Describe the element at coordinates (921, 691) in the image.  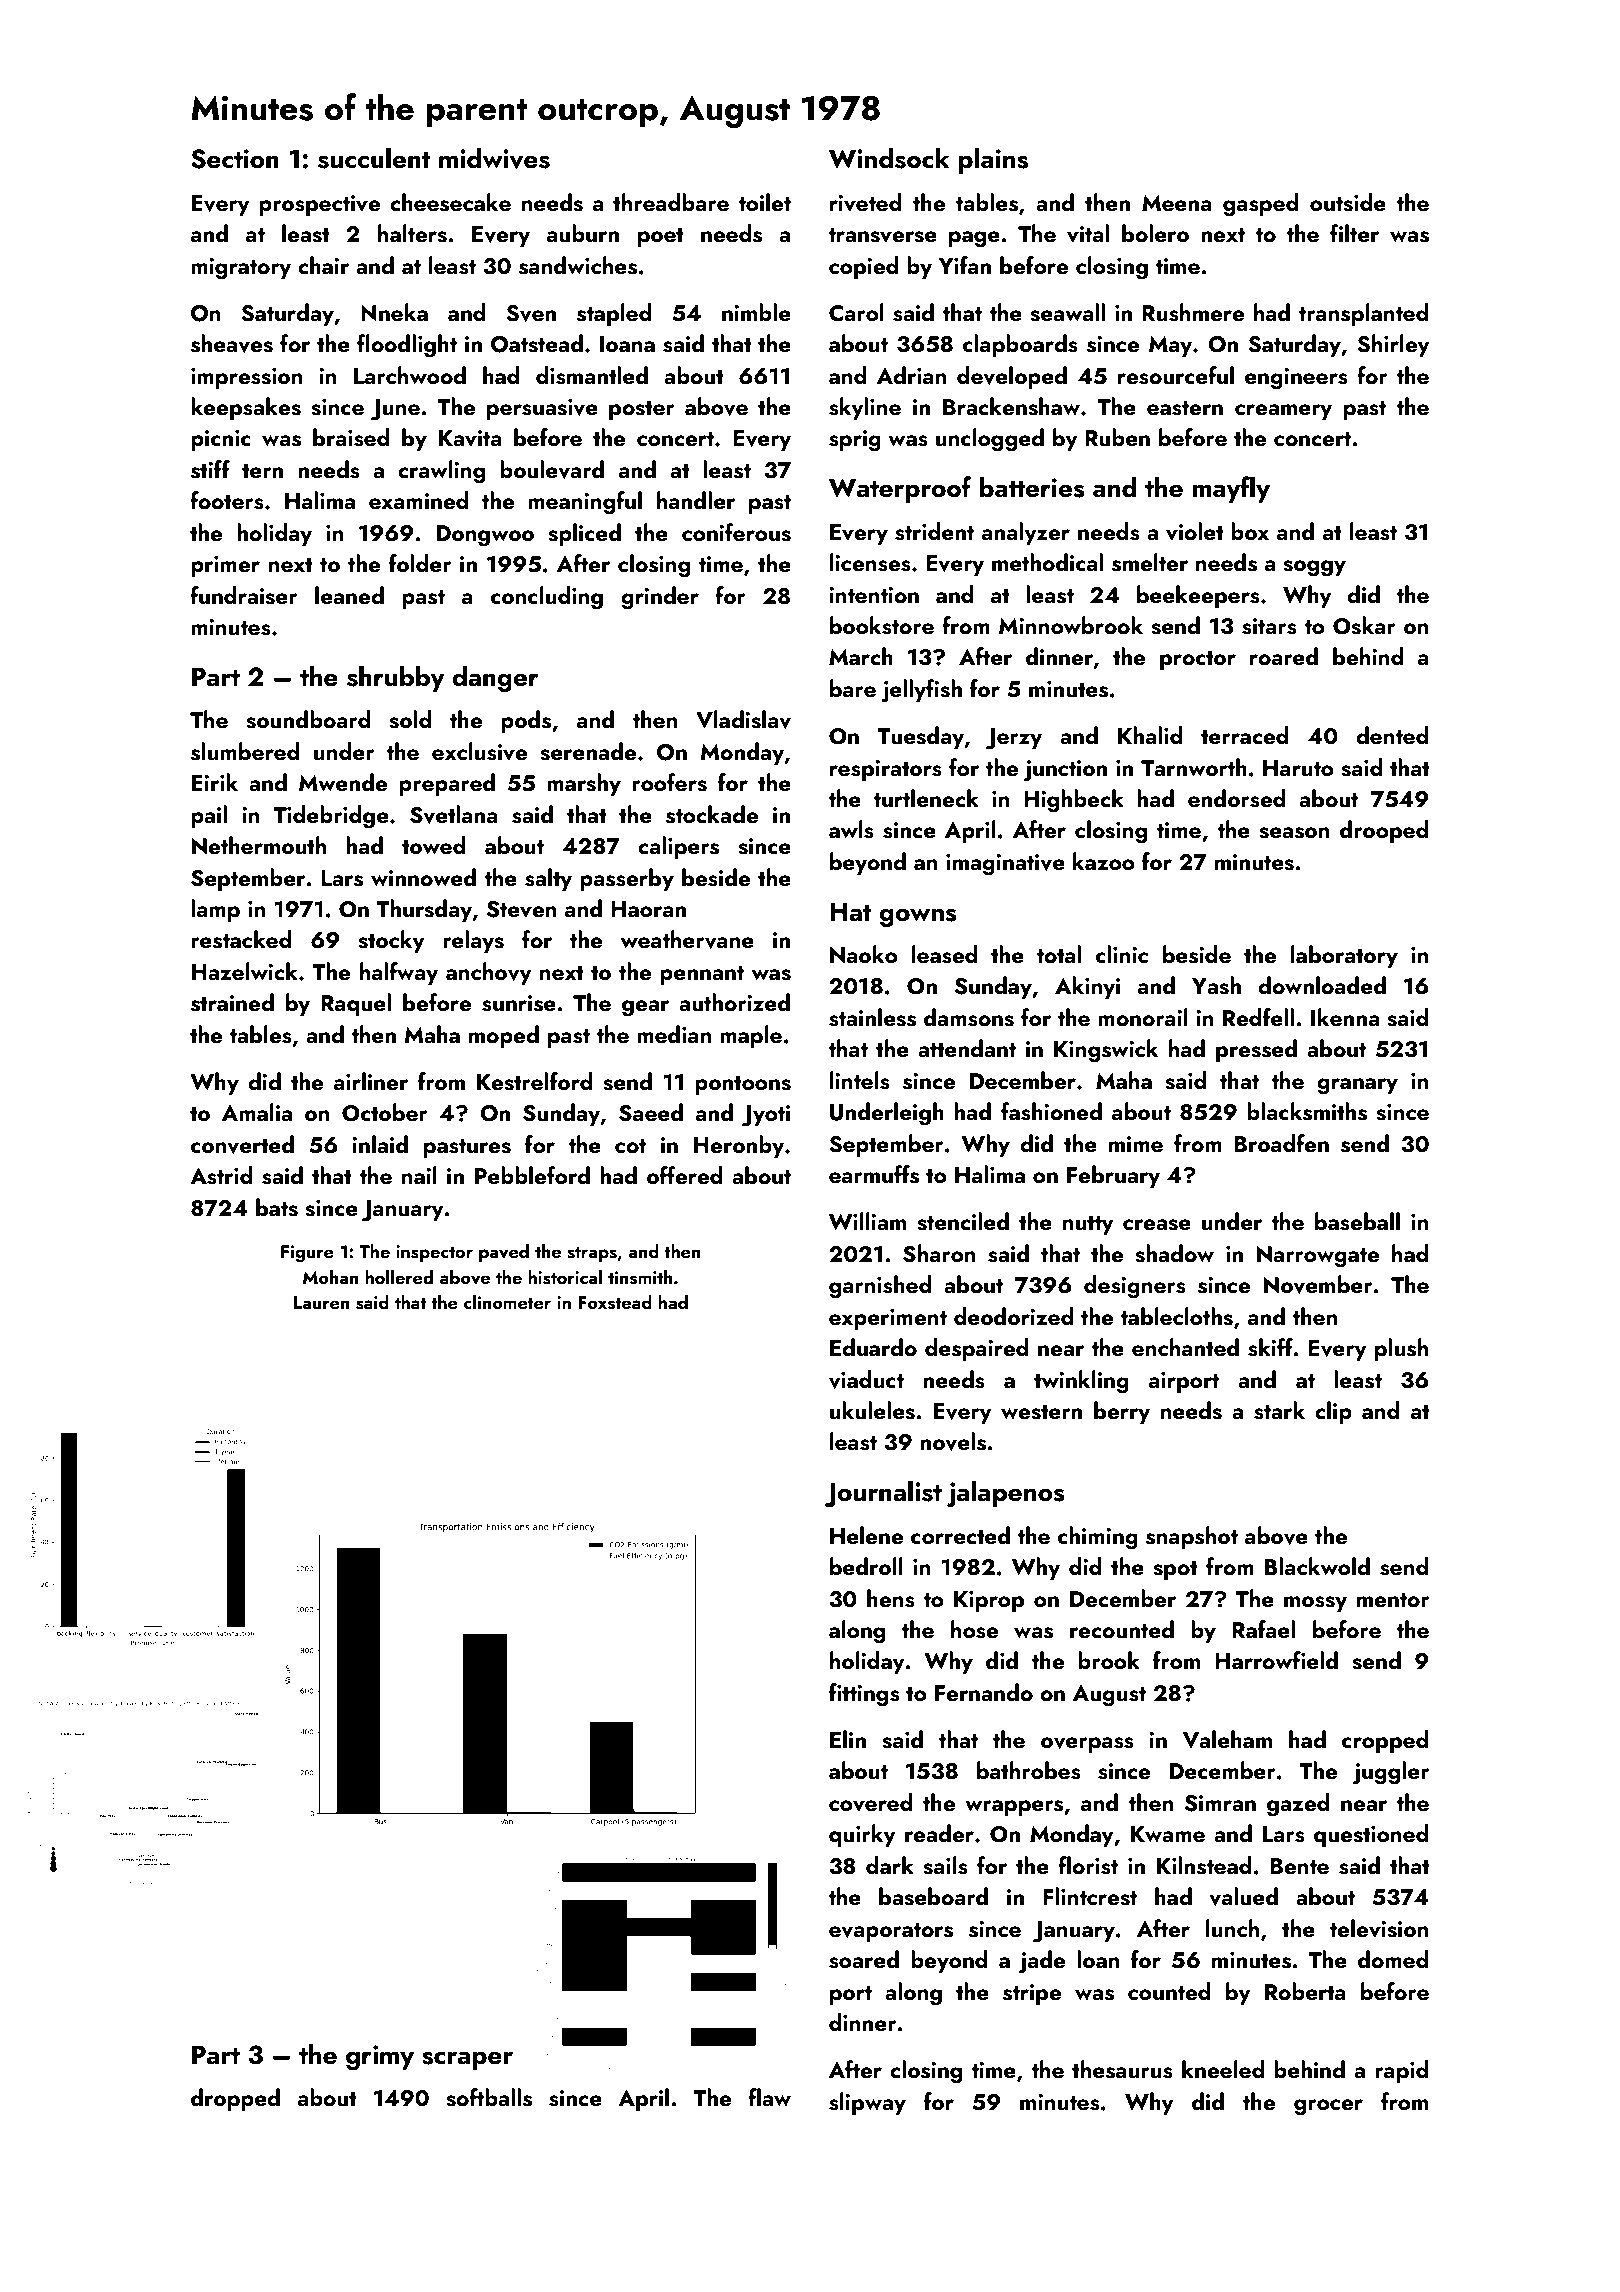
I see `jellyfish` at that location.
